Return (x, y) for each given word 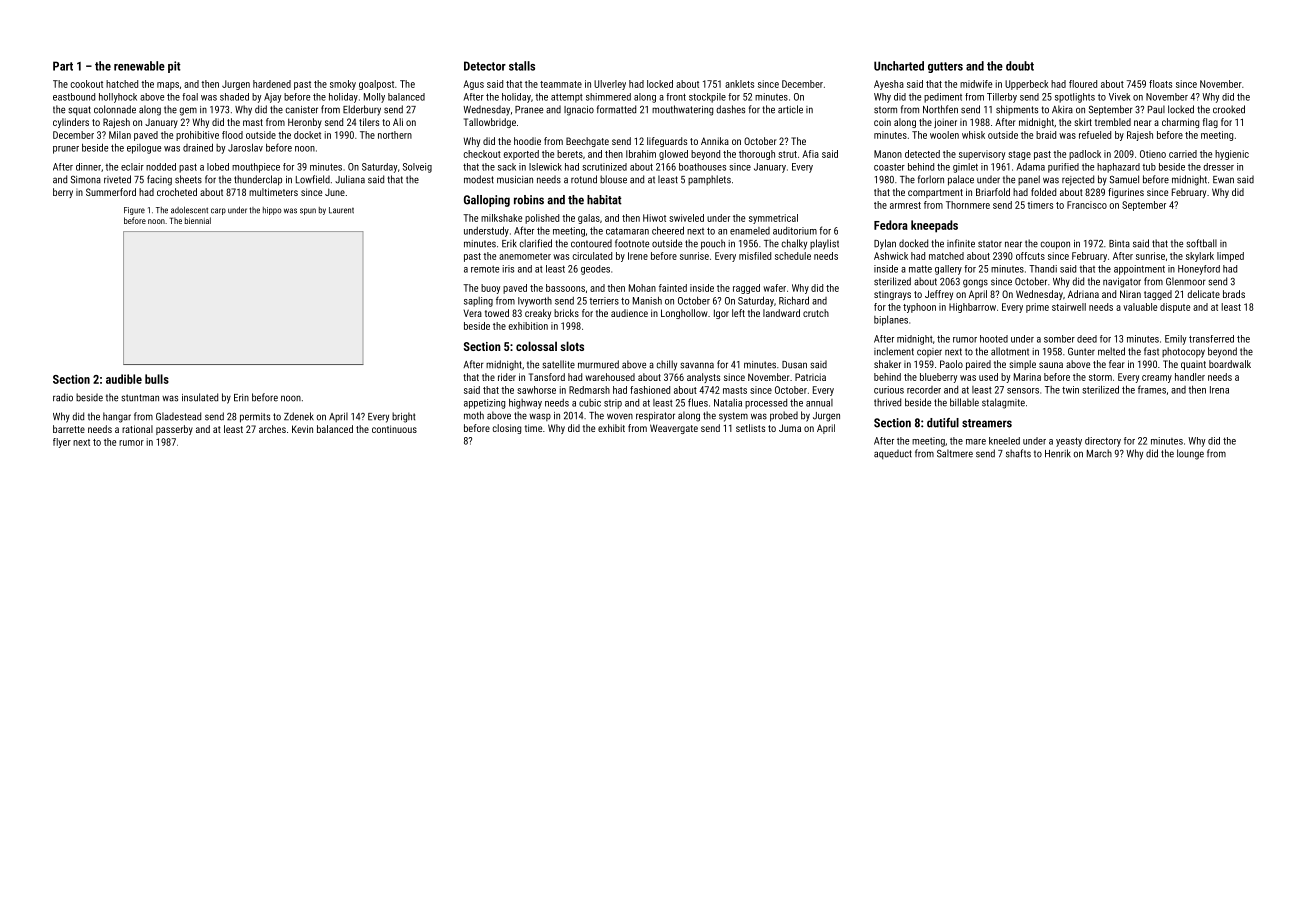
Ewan (1223, 180)
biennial (198, 220)
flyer (62, 443)
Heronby (305, 123)
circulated (592, 256)
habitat (604, 200)
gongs (975, 283)
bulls (157, 379)
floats (1160, 84)
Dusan (794, 365)
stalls (522, 66)
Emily (1176, 340)
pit (174, 67)
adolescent (189, 210)
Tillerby (1002, 98)
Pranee (529, 110)
